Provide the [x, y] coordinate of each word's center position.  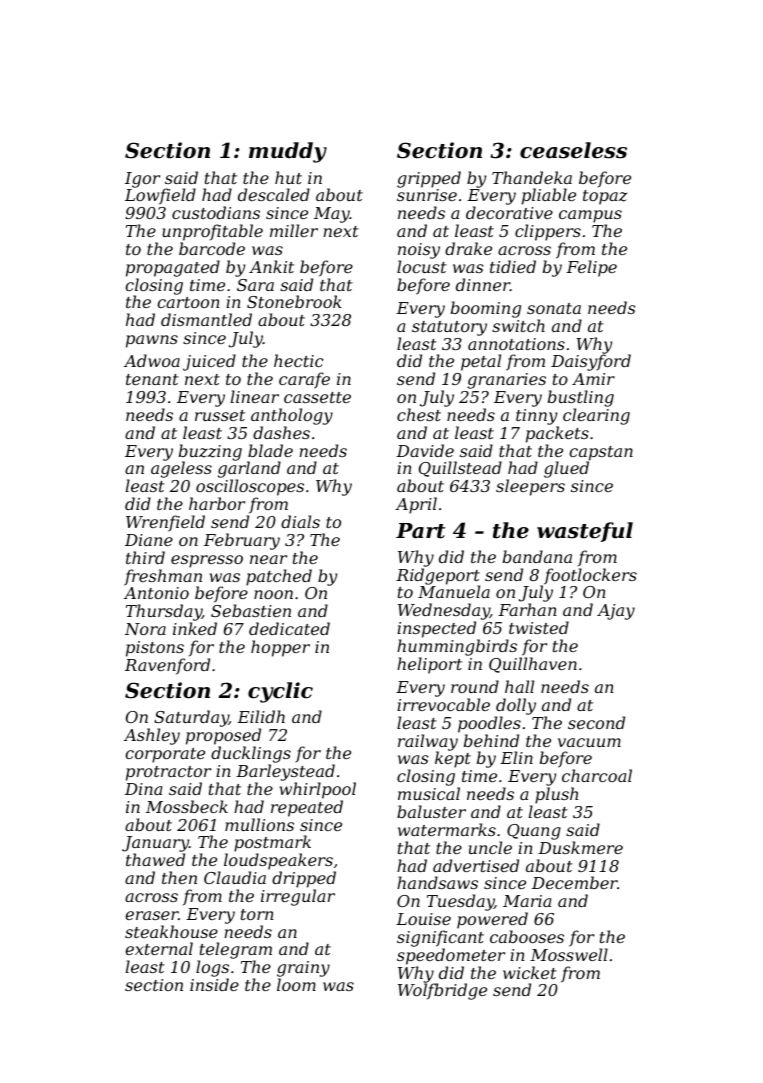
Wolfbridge [442, 992]
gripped [429, 179]
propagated [173, 268]
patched [279, 577]
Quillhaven [533, 665]
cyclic [280, 692]
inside [214, 984]
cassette [317, 397]
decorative [509, 212]
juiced [209, 362]
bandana [537, 556]
